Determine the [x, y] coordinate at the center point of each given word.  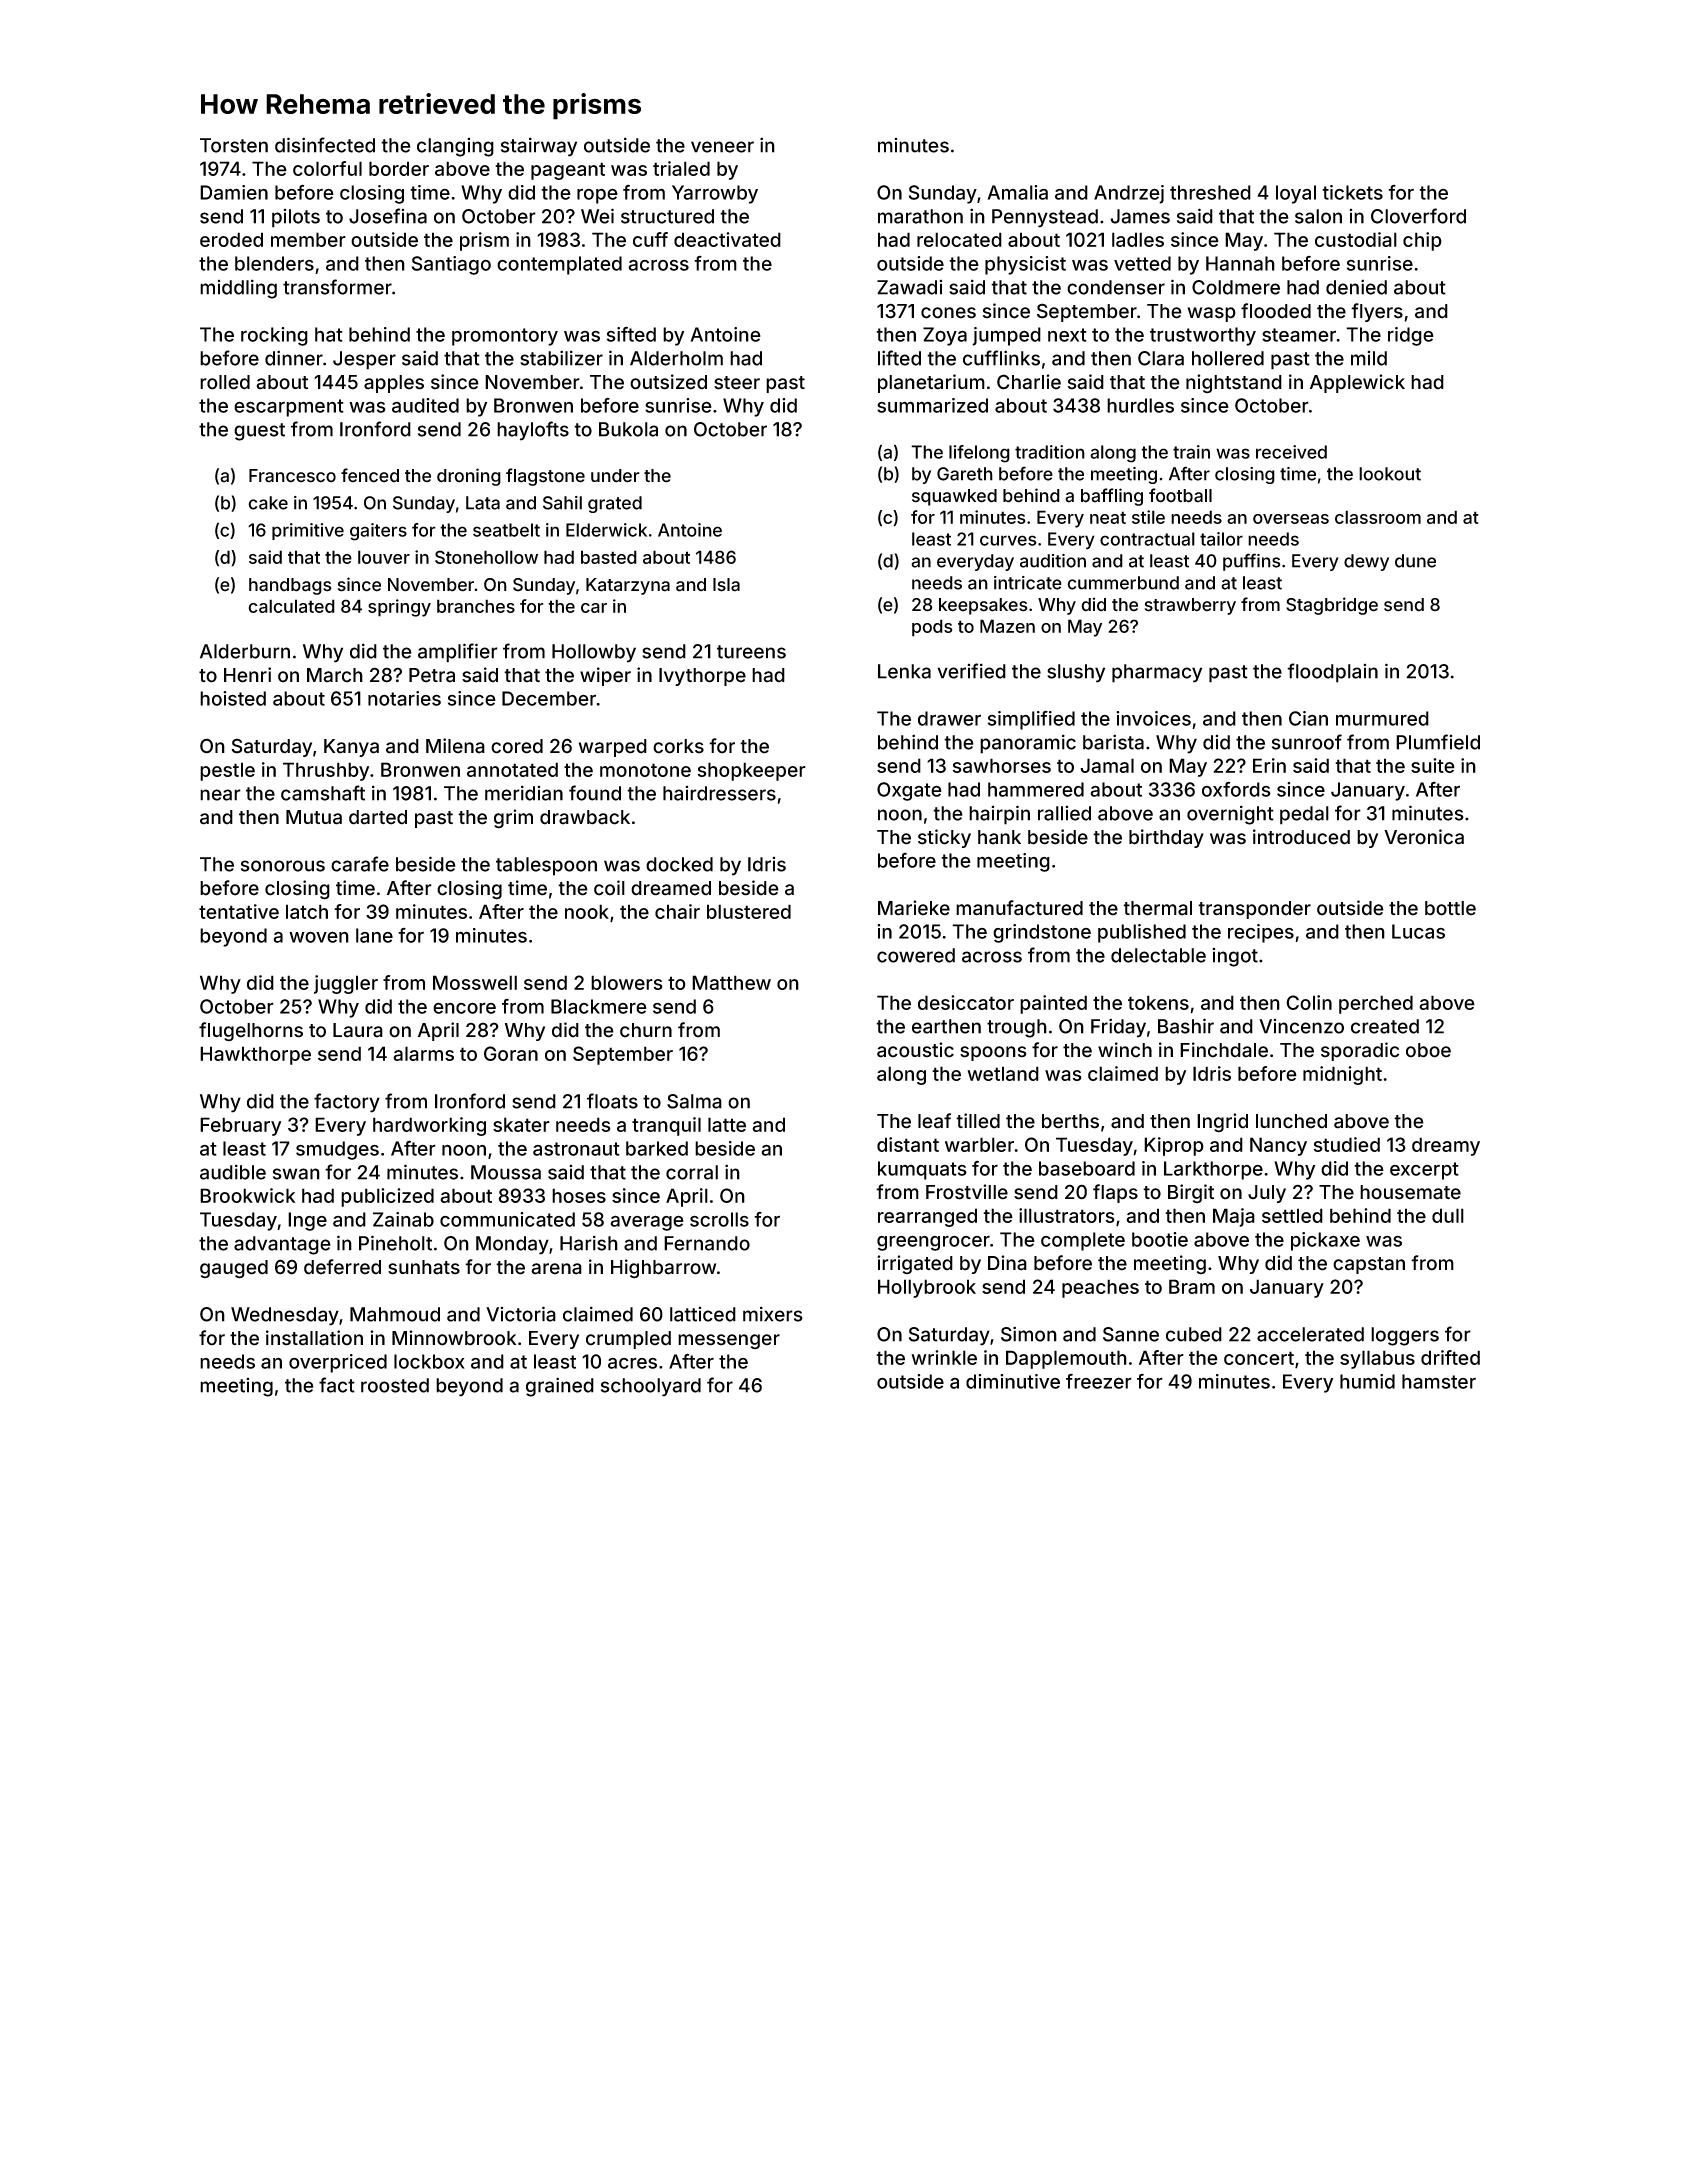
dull [1448, 1215]
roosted [395, 1385]
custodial [1356, 239]
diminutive [1013, 1381]
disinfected [325, 145]
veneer [722, 147]
